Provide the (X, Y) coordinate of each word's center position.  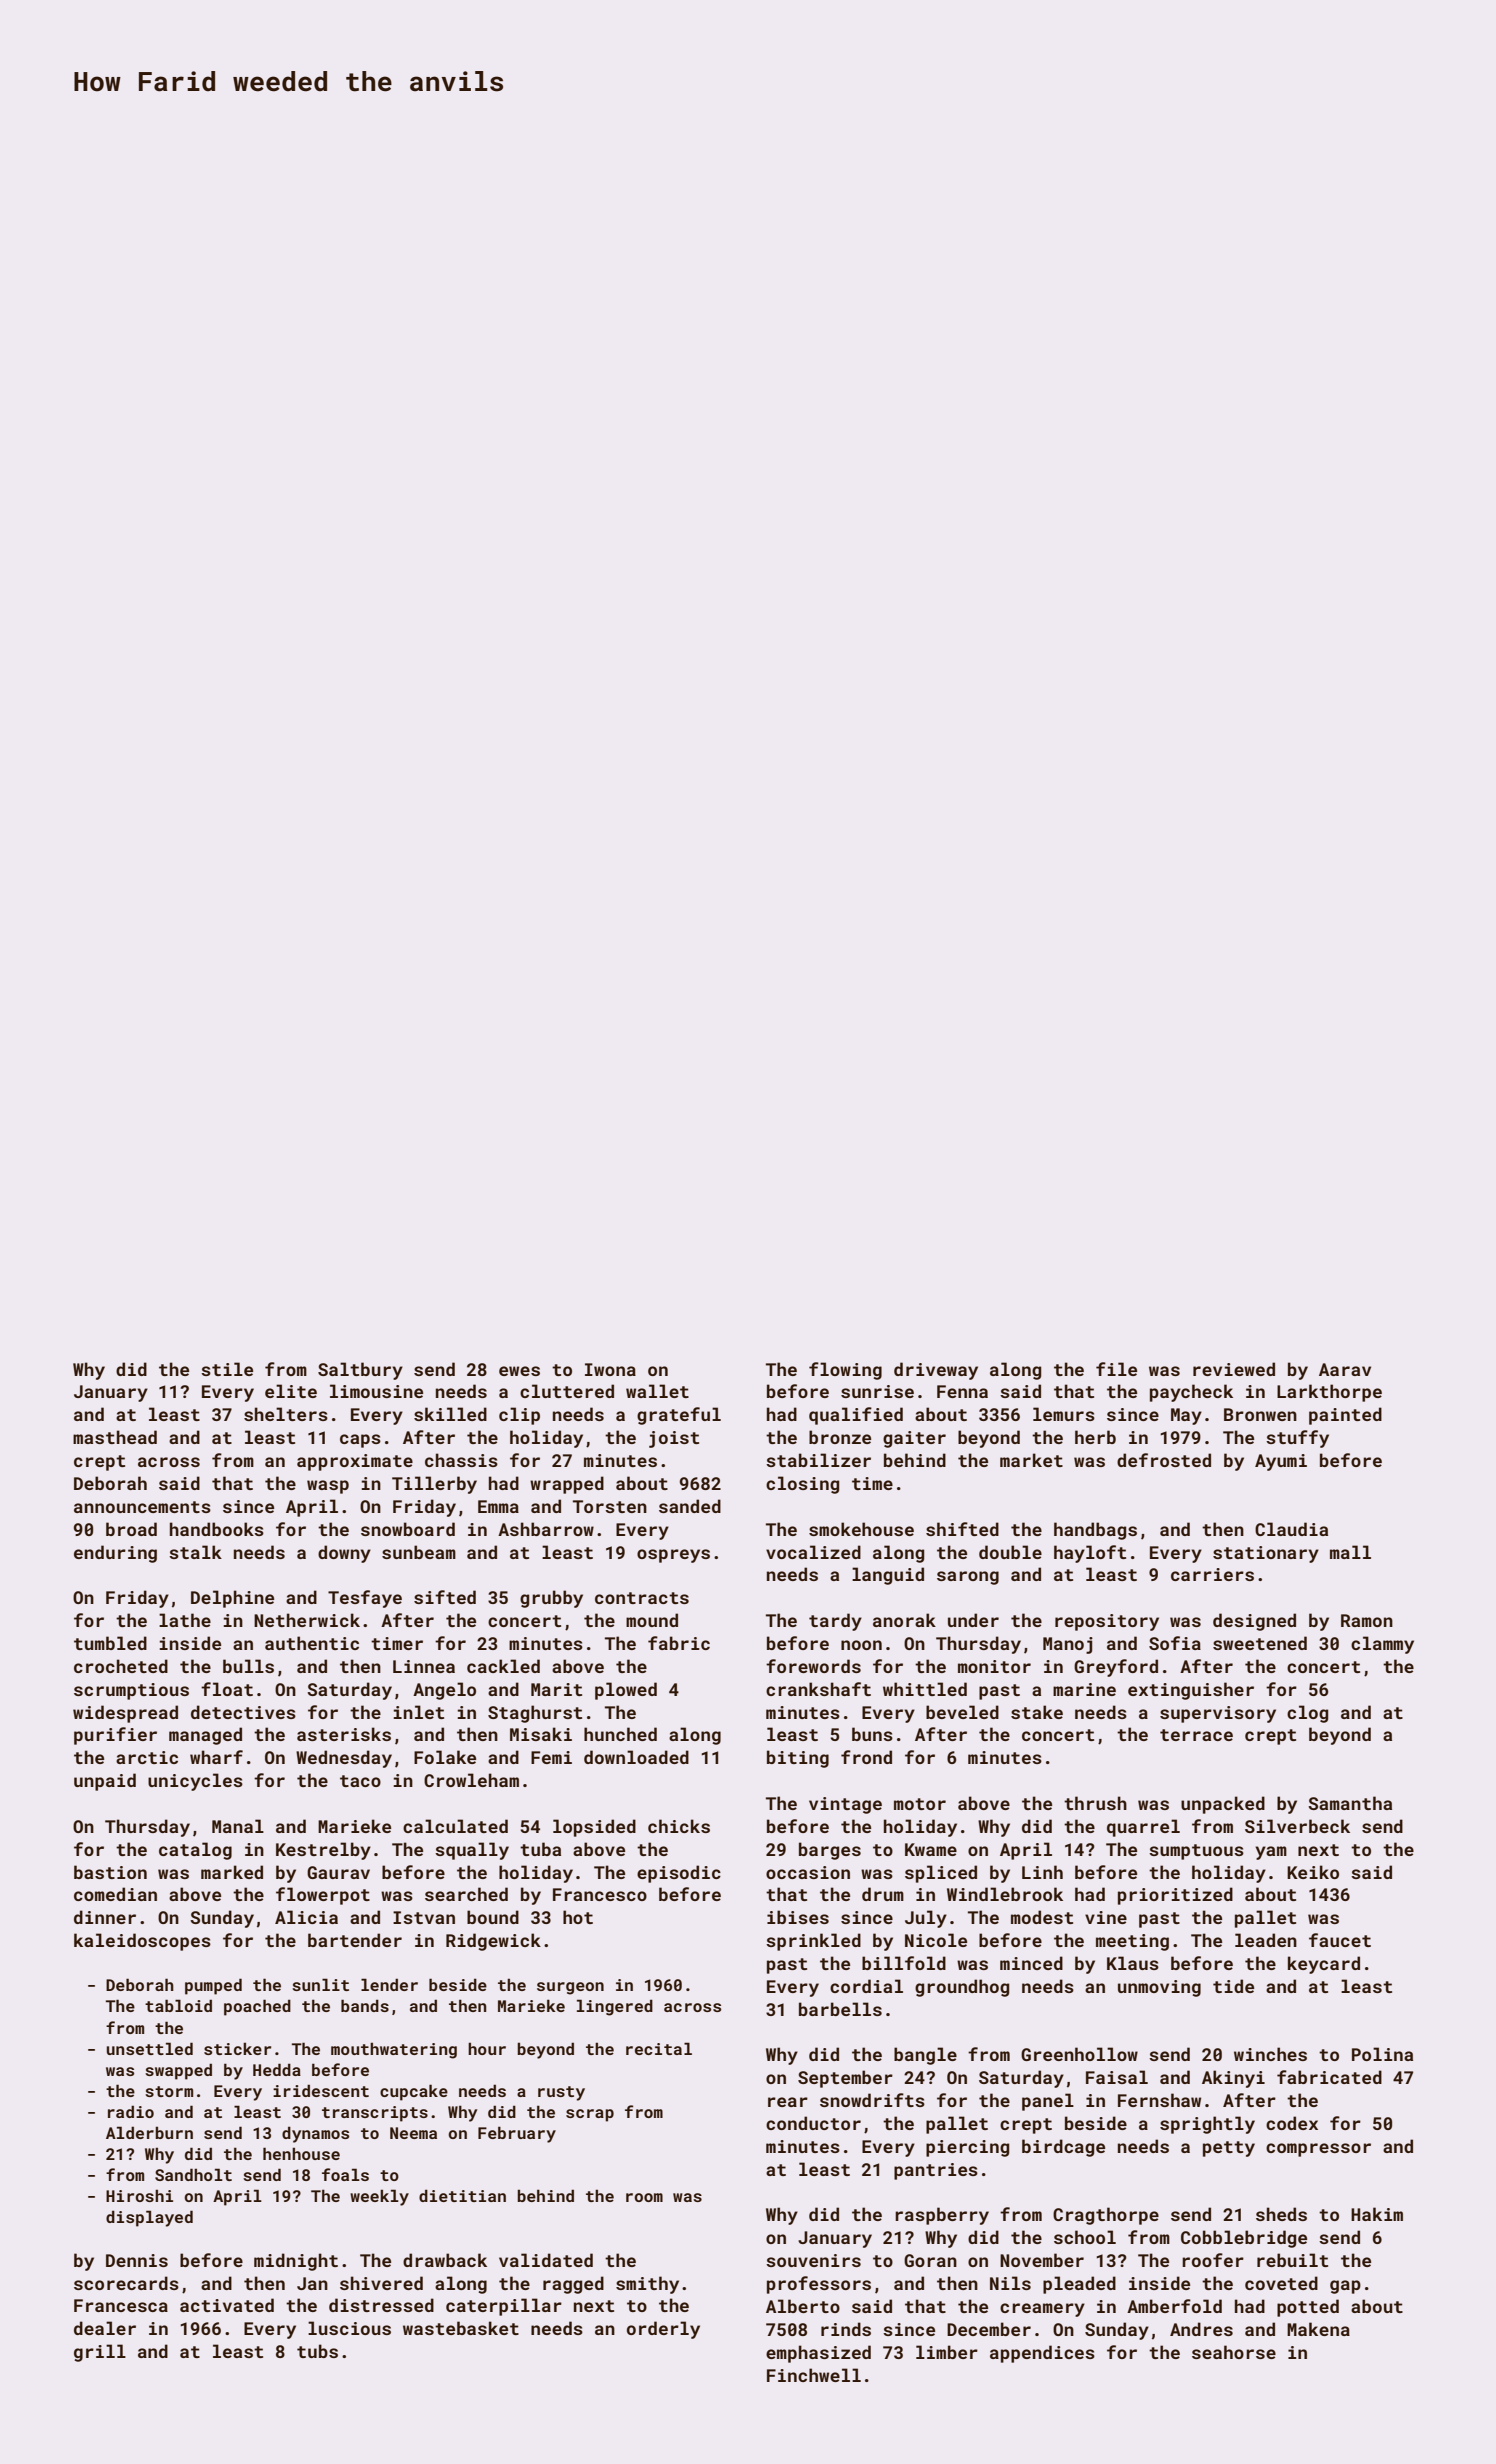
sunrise (877, 1391)
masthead (115, 1437)
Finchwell (814, 2375)
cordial (866, 1986)
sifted (445, 1597)
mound (652, 1620)
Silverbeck (1297, 1826)
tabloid (178, 2005)
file (1116, 1369)
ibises (798, 1917)
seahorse (1234, 2352)
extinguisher (1191, 1691)
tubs (317, 2351)
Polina (1382, 2054)
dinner (105, 1917)
